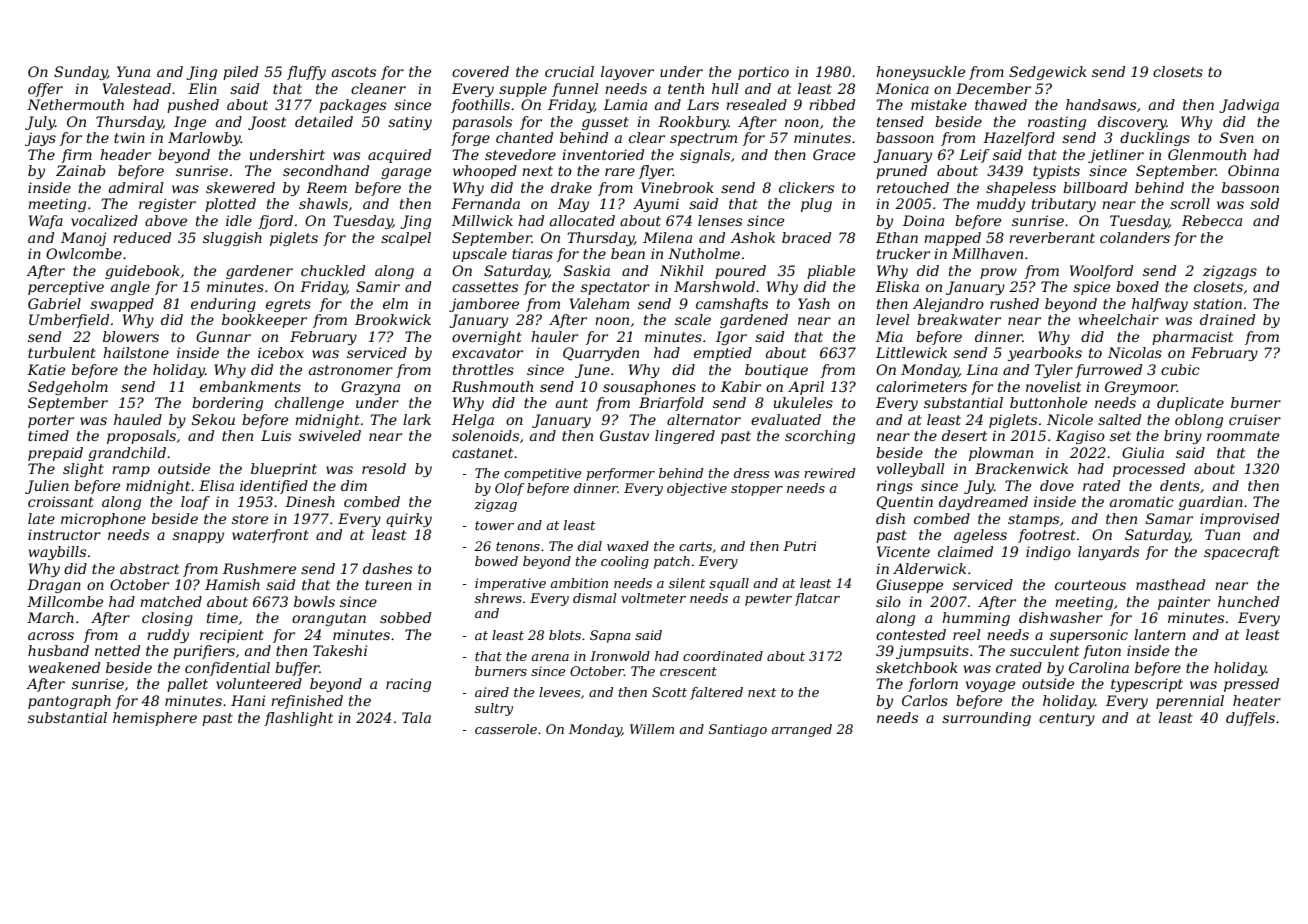 The width and height of the image is (1308, 924). Describe the element at coordinates (129, 137) in the image. I see `twin` at that location.
